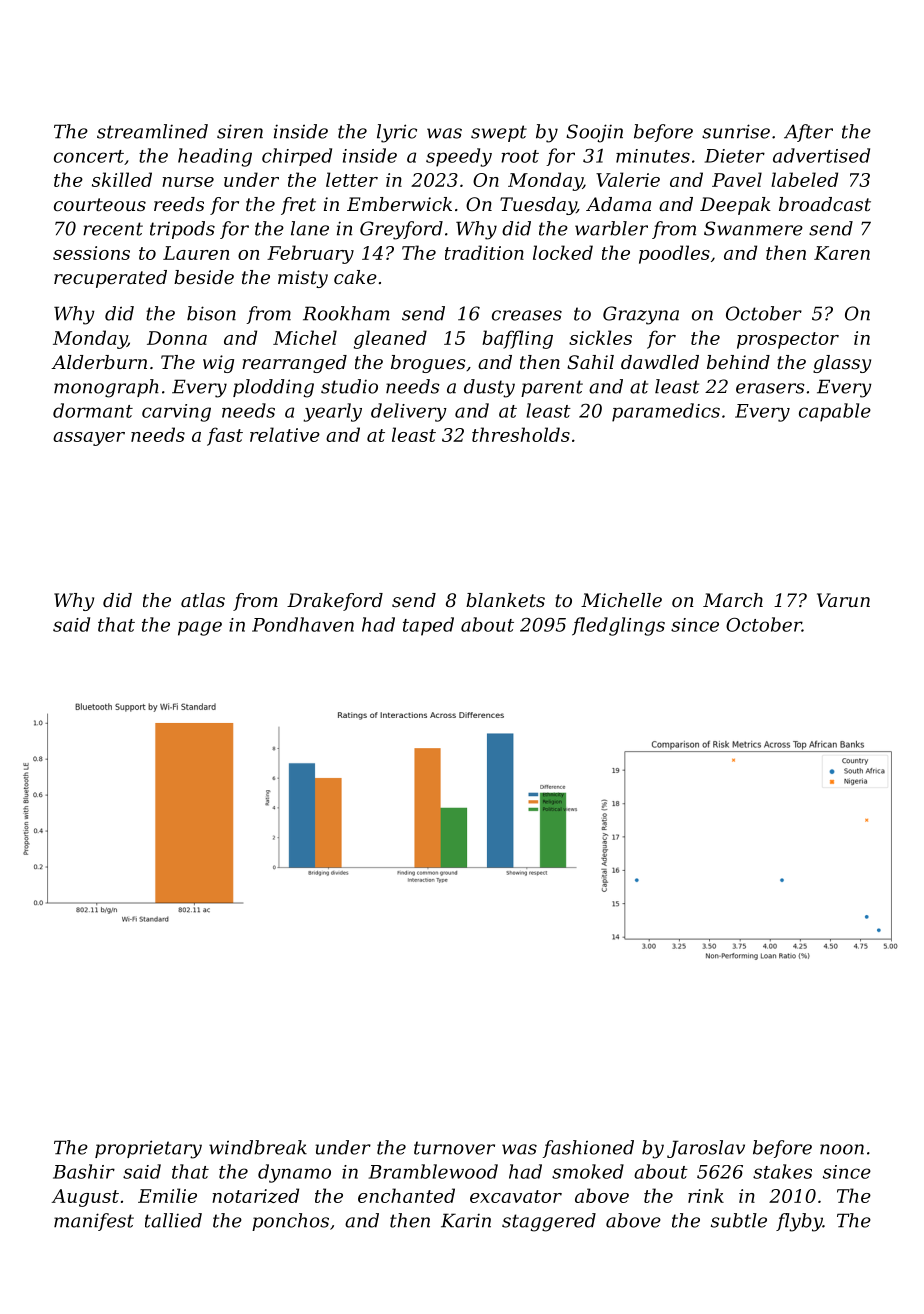 The width and height of the screenshot is (924, 1314). I want to click on parent, so click(552, 388).
